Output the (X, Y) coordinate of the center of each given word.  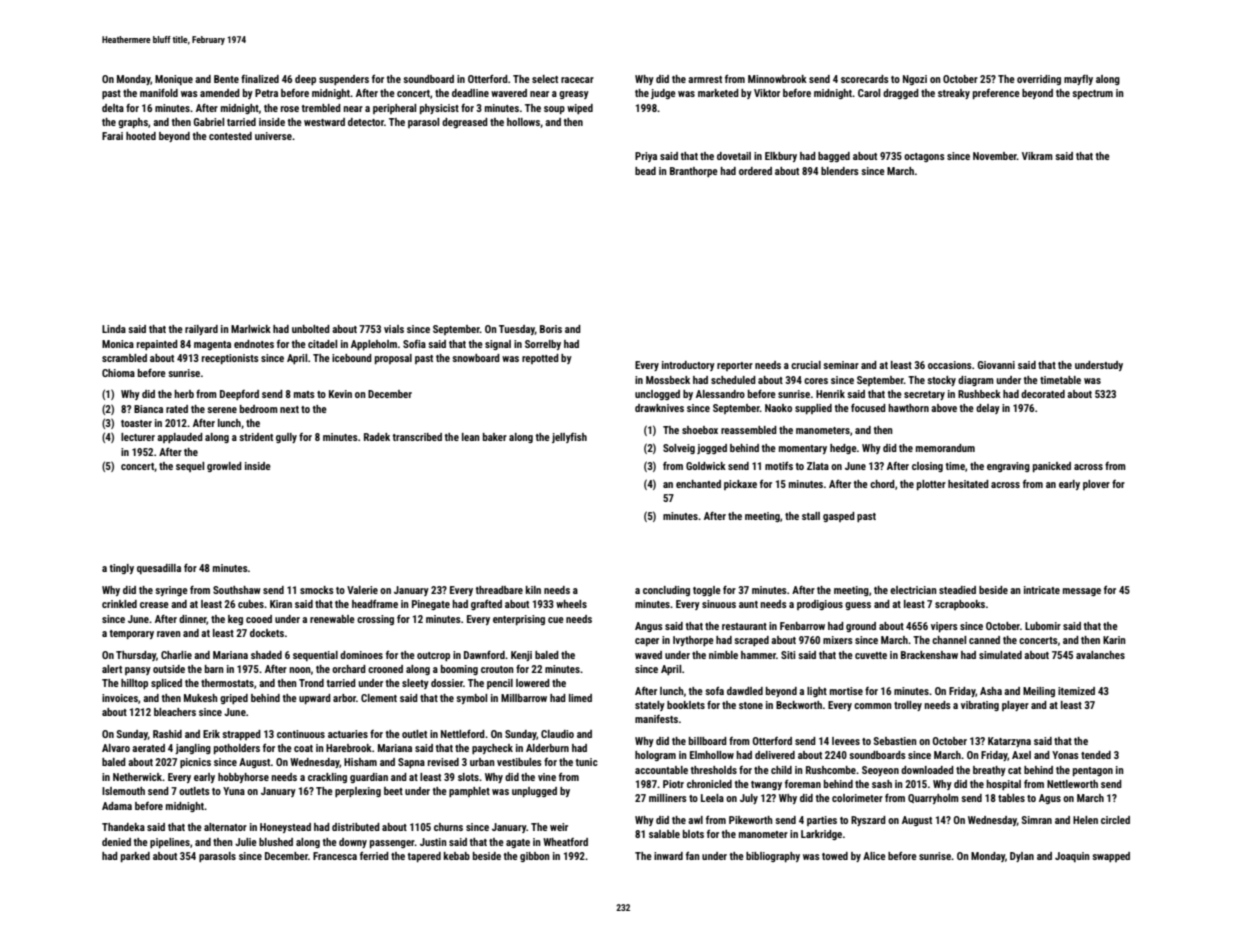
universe (273, 136)
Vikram (1037, 156)
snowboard (476, 358)
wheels (571, 604)
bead (645, 171)
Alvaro (116, 748)
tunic (587, 762)
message (1082, 592)
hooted (141, 136)
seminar (841, 365)
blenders (840, 171)
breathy (989, 771)
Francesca (335, 856)
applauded (180, 438)
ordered (755, 171)
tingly (122, 569)
